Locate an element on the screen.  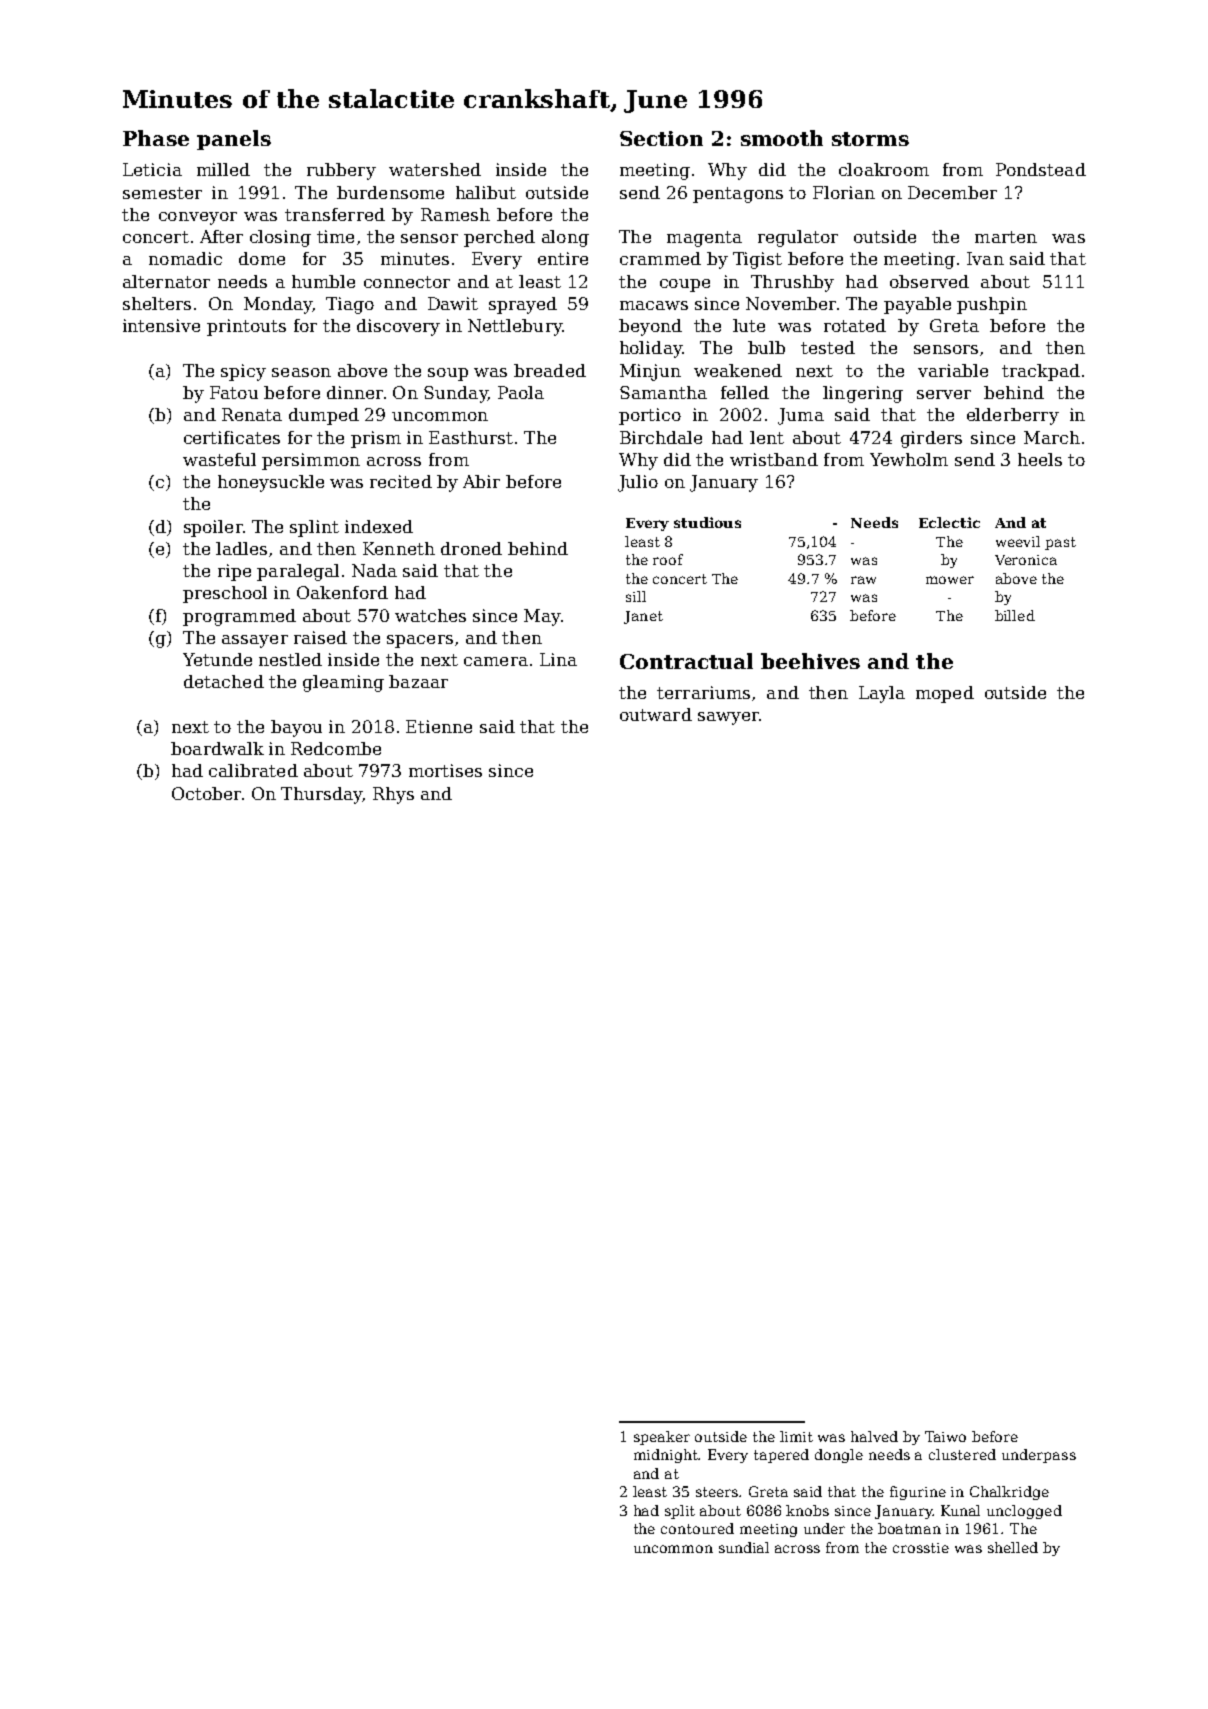
Thursday is located at coordinates (321, 795).
